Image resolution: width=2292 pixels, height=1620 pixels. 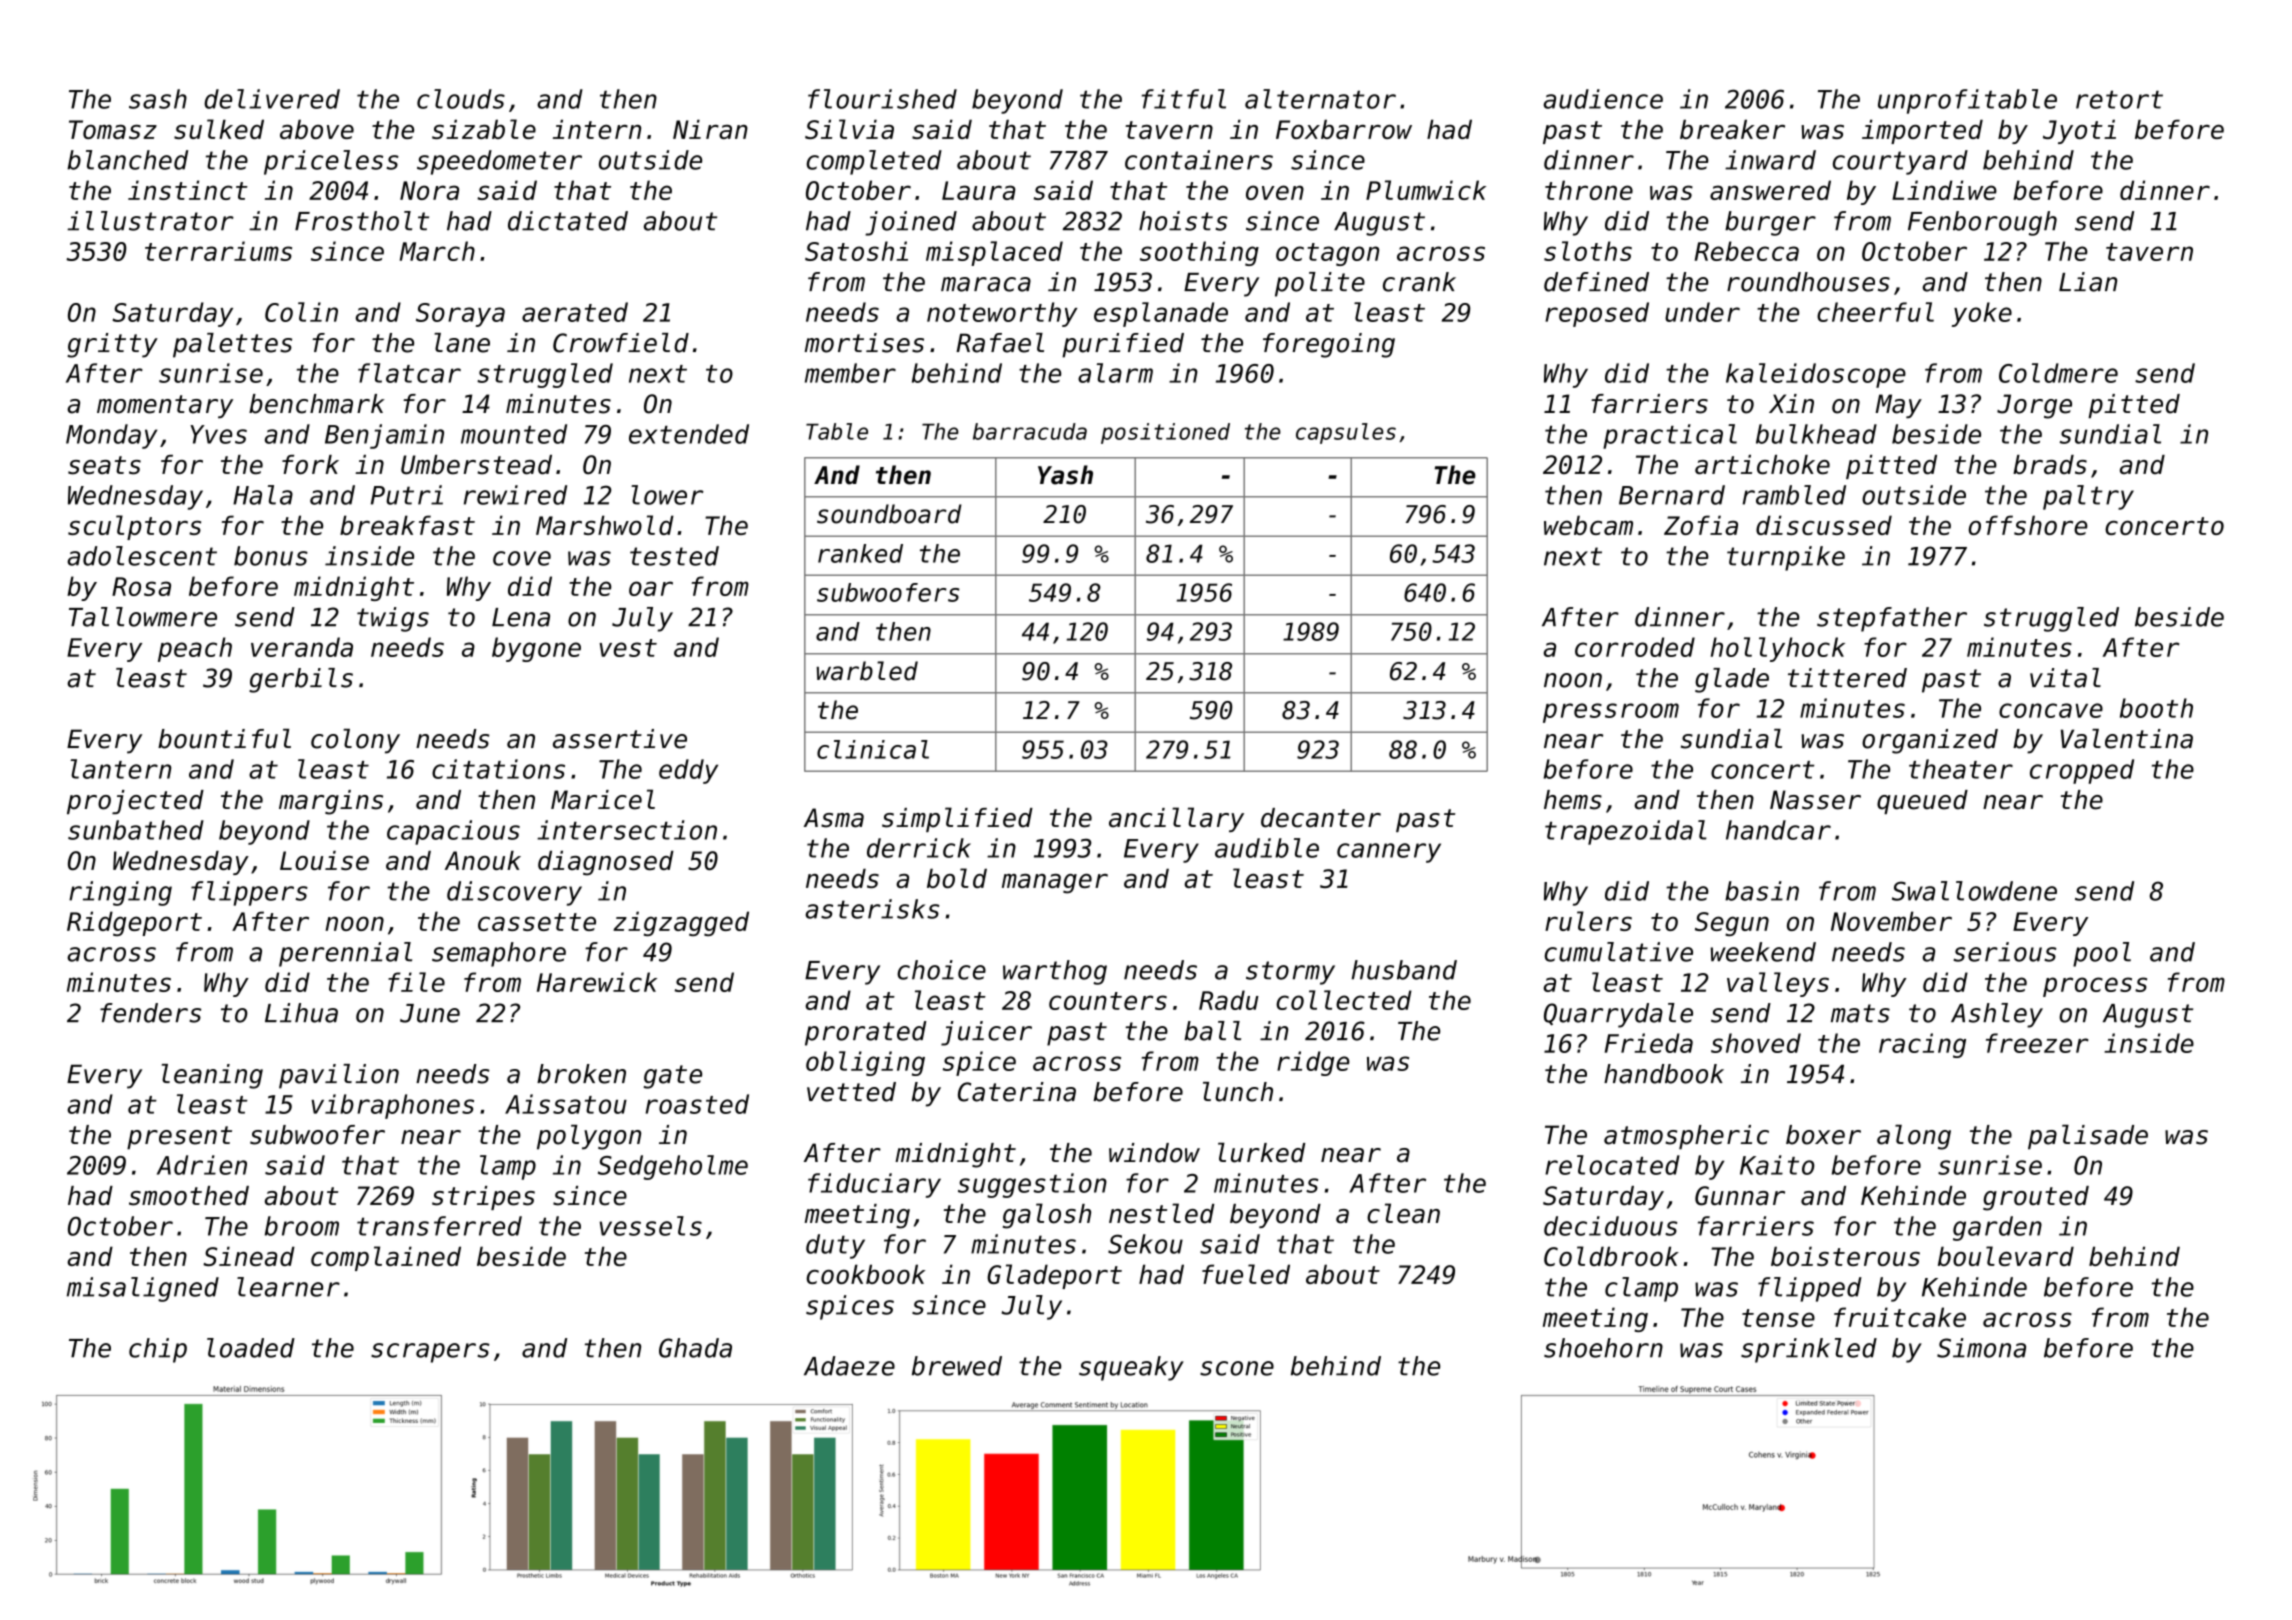 I want to click on Louise, so click(x=324, y=860).
